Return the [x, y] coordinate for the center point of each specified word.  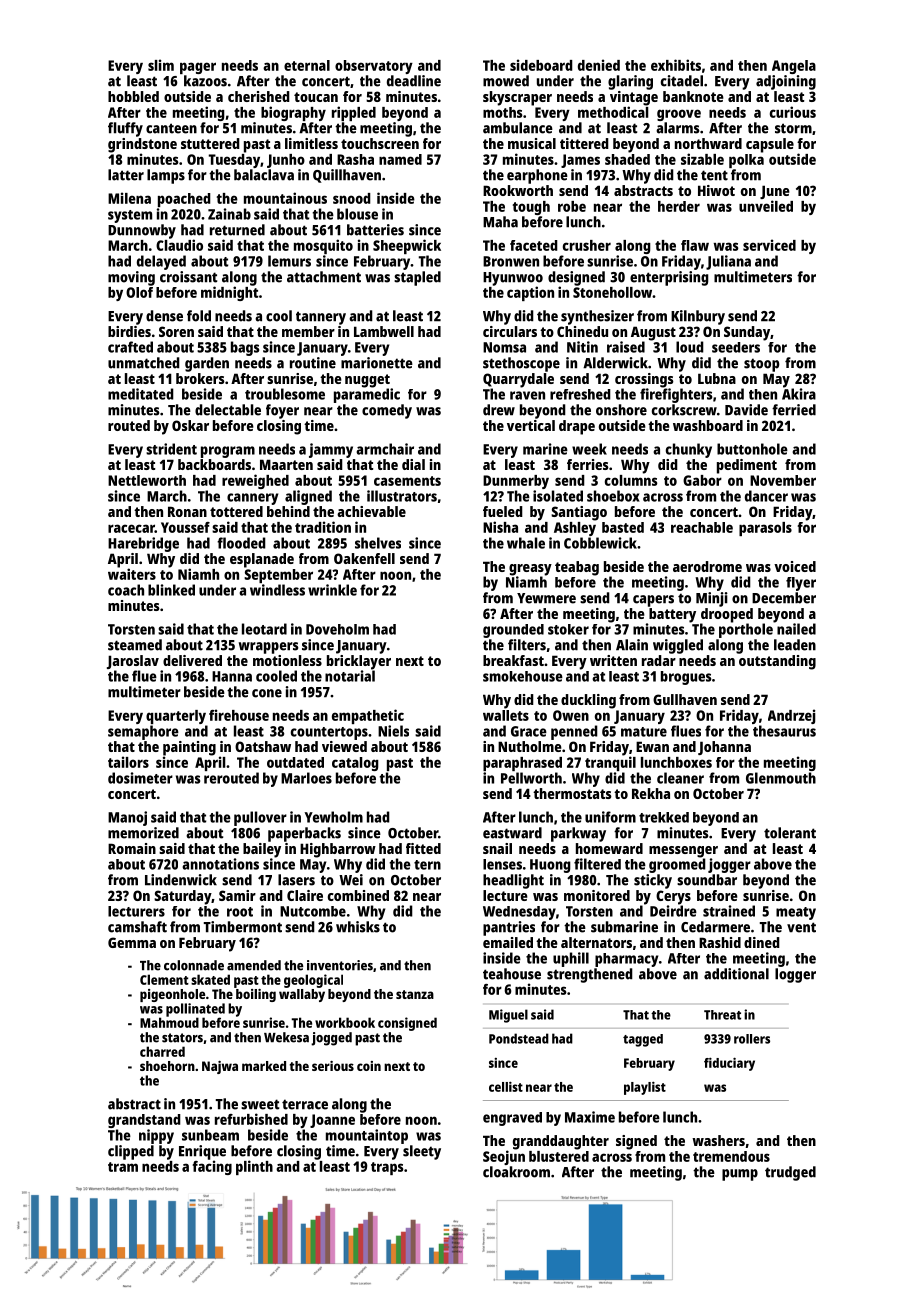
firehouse [239, 715]
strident [171, 449]
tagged [643, 1040]
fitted [423, 848]
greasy [530, 570]
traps [387, 1168]
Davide [746, 410]
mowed [506, 81]
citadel [682, 81]
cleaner [680, 778]
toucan [316, 97]
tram [123, 1167]
